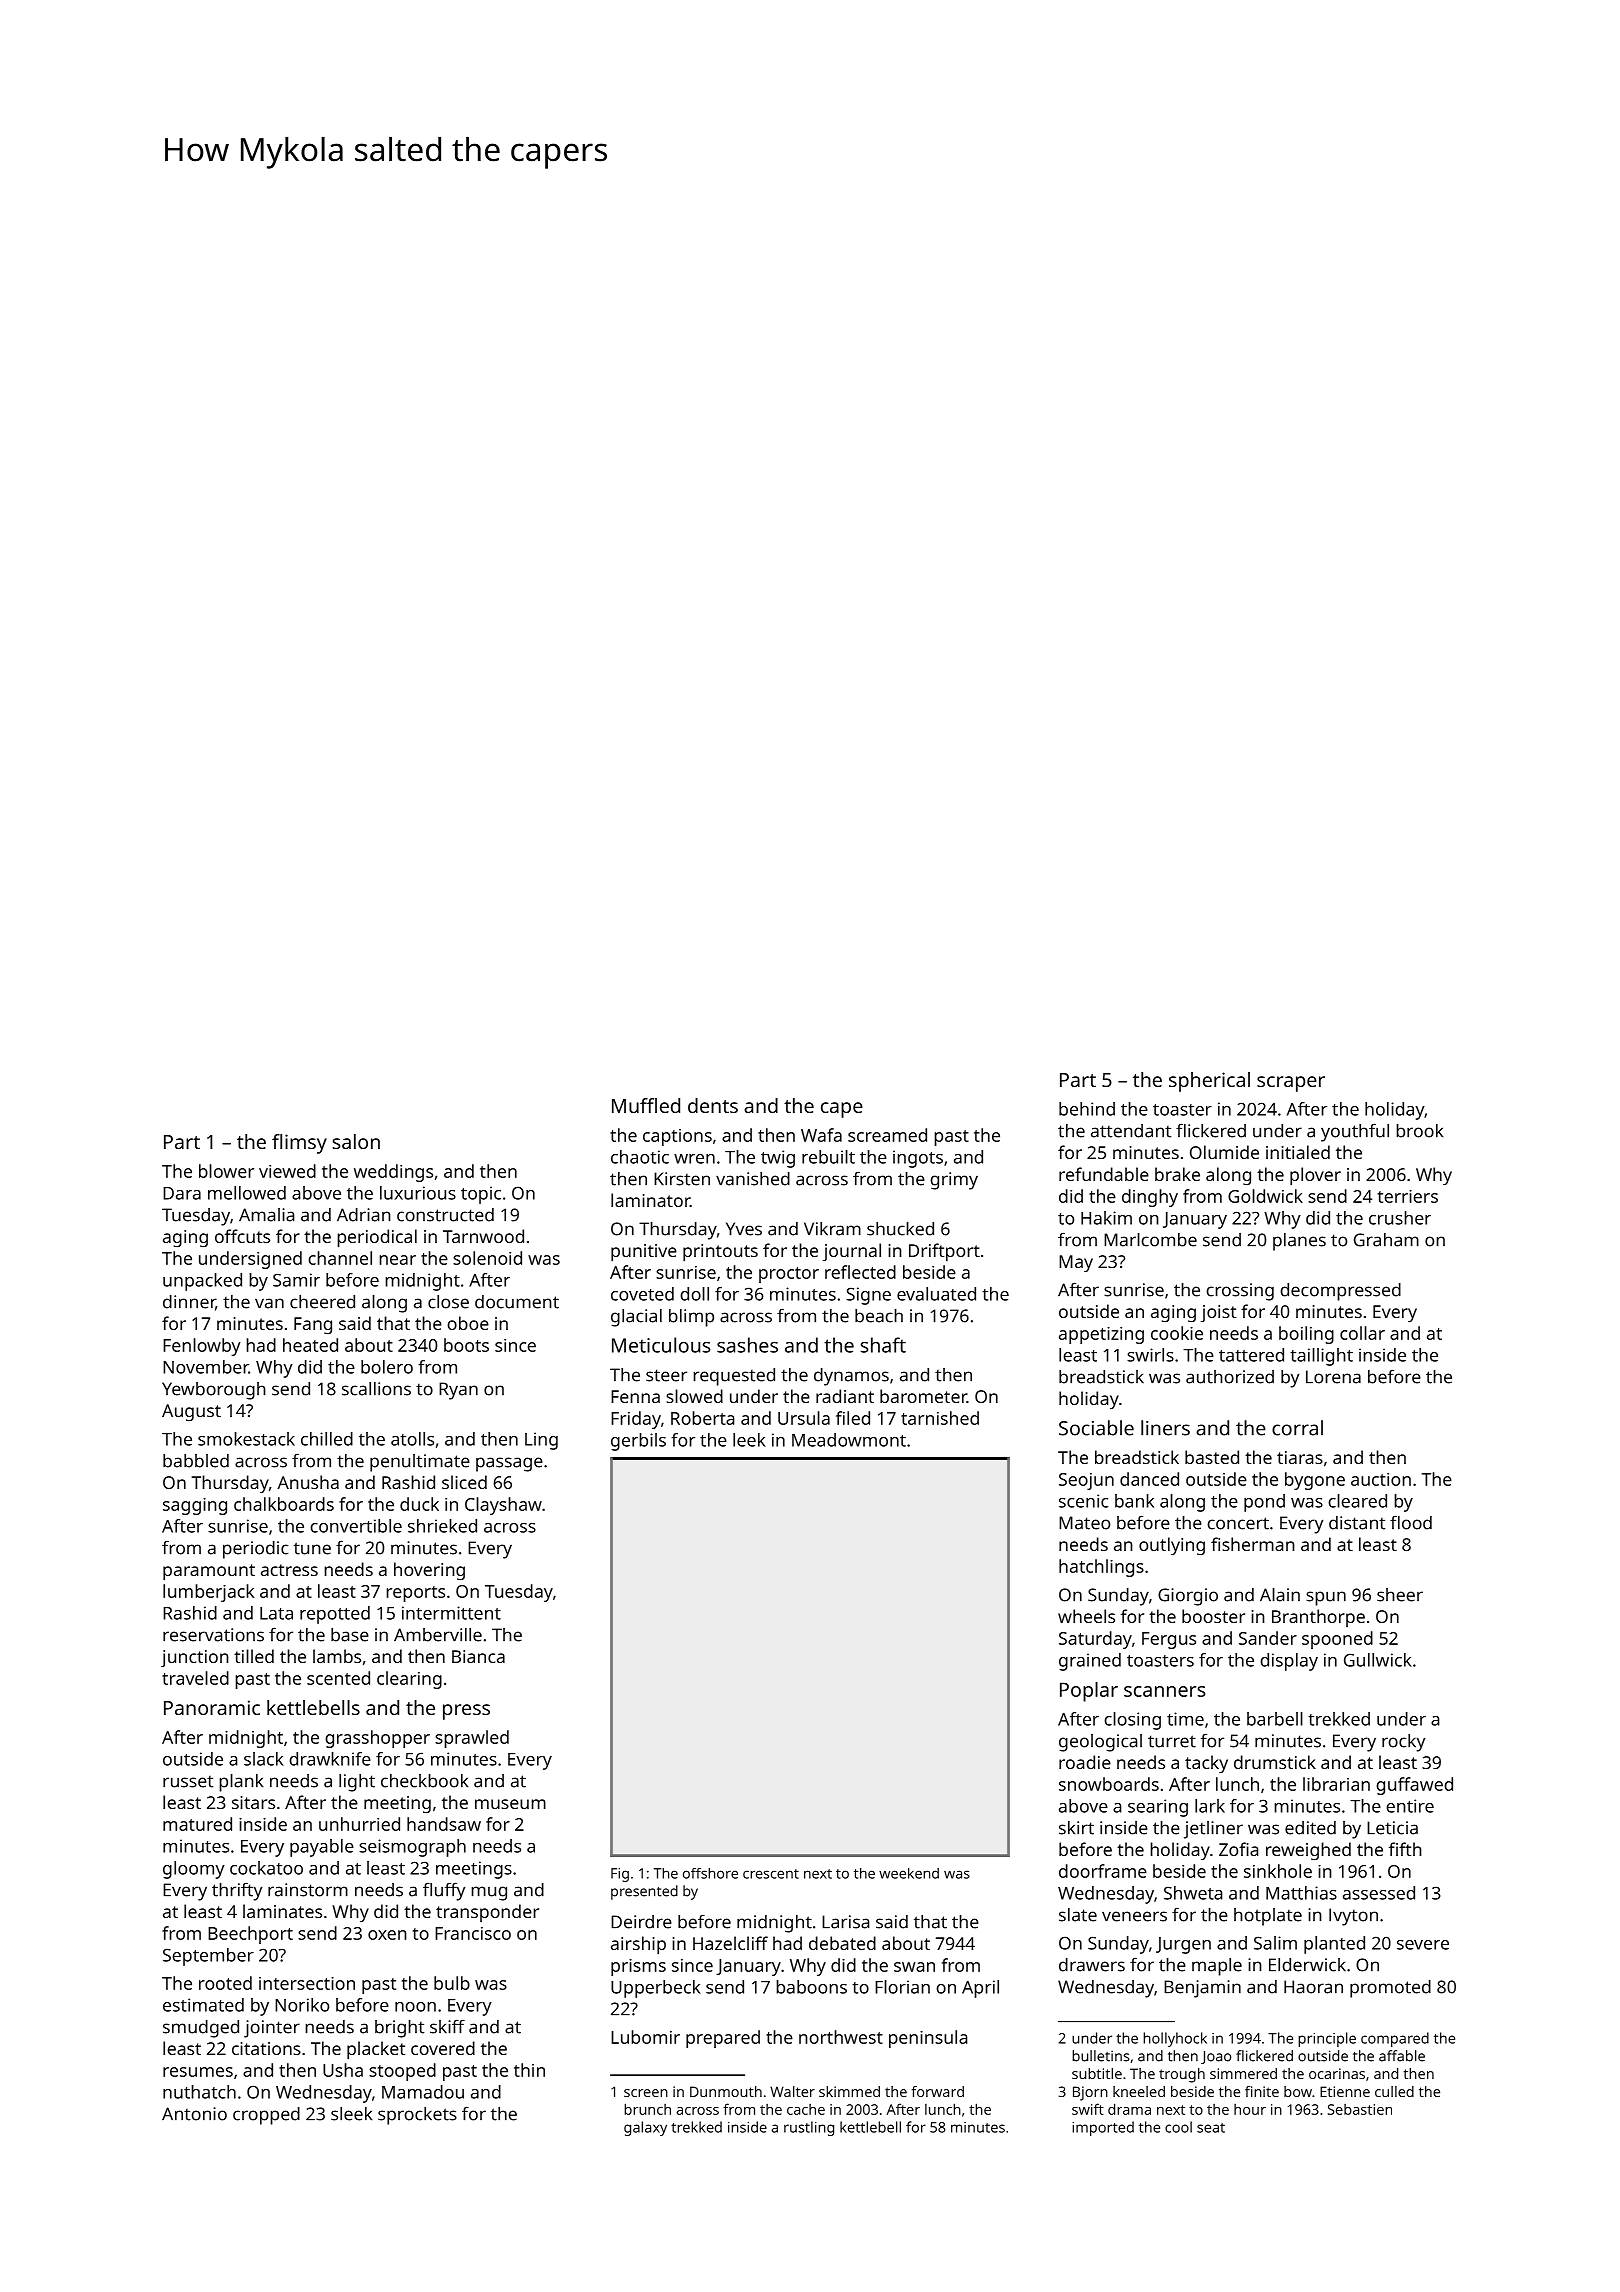  I want to click on northwest, so click(841, 2037).
